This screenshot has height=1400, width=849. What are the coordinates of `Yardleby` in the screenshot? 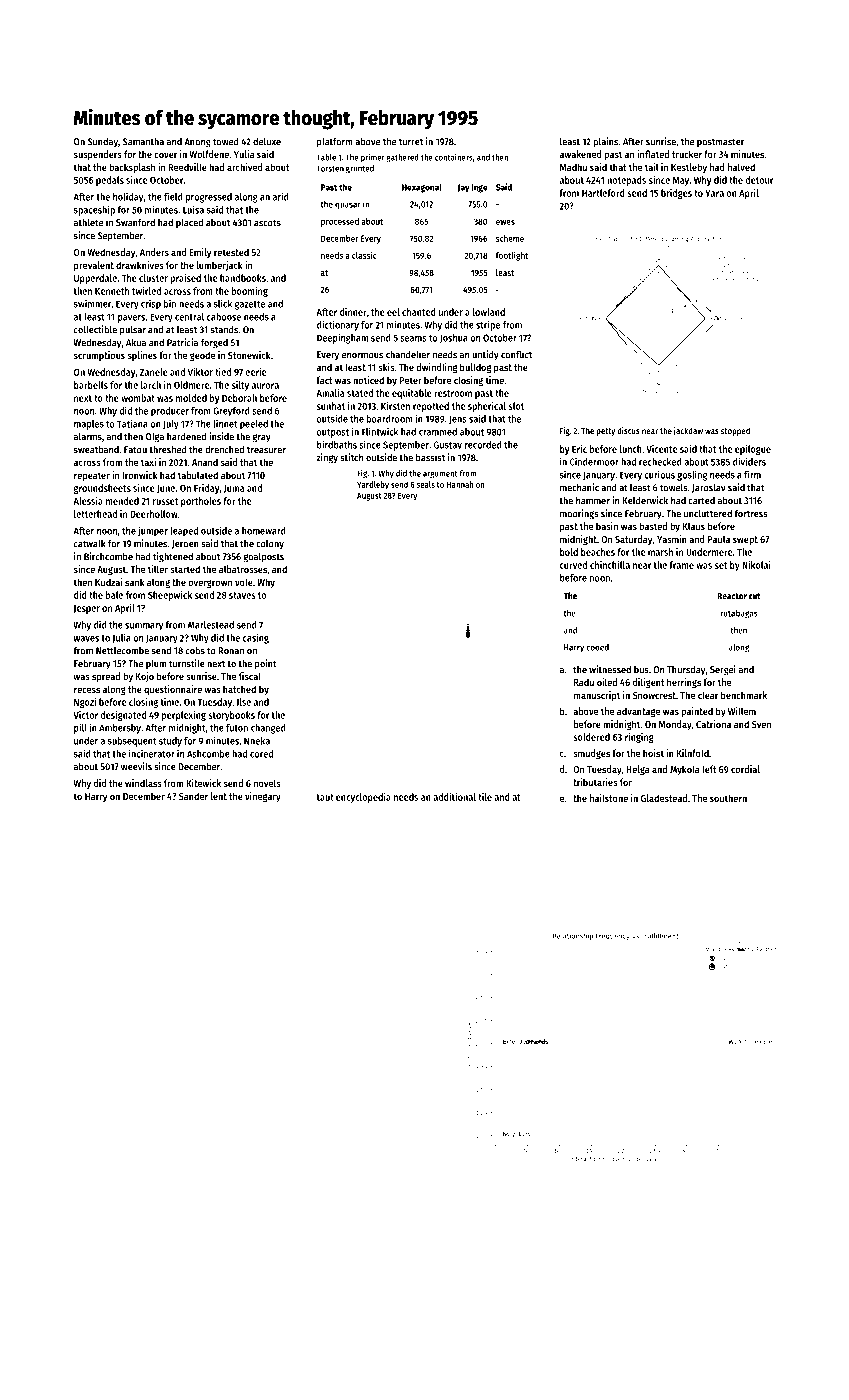 It's located at (373, 485).
